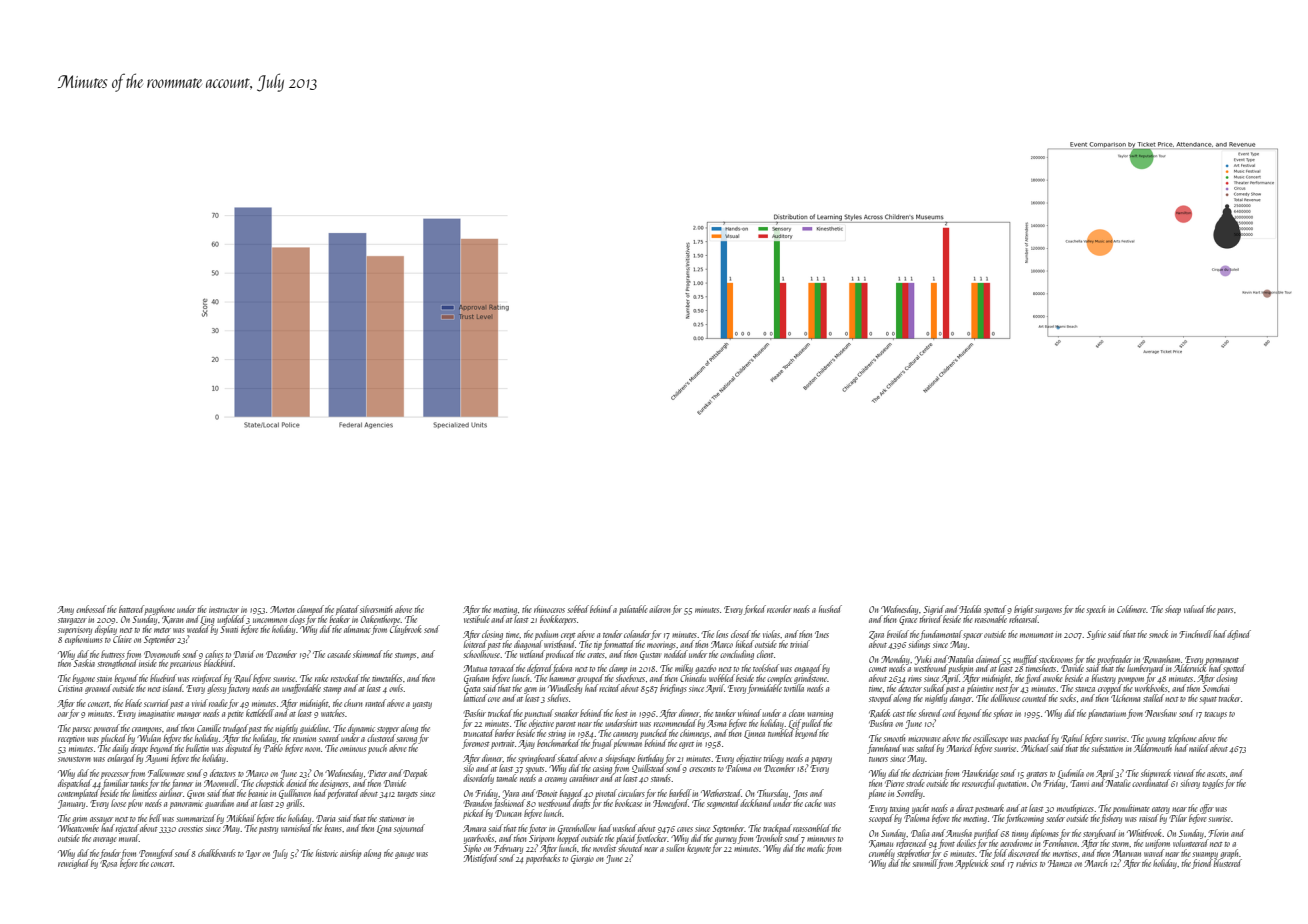  I want to click on scooped, so click(881, 819).
